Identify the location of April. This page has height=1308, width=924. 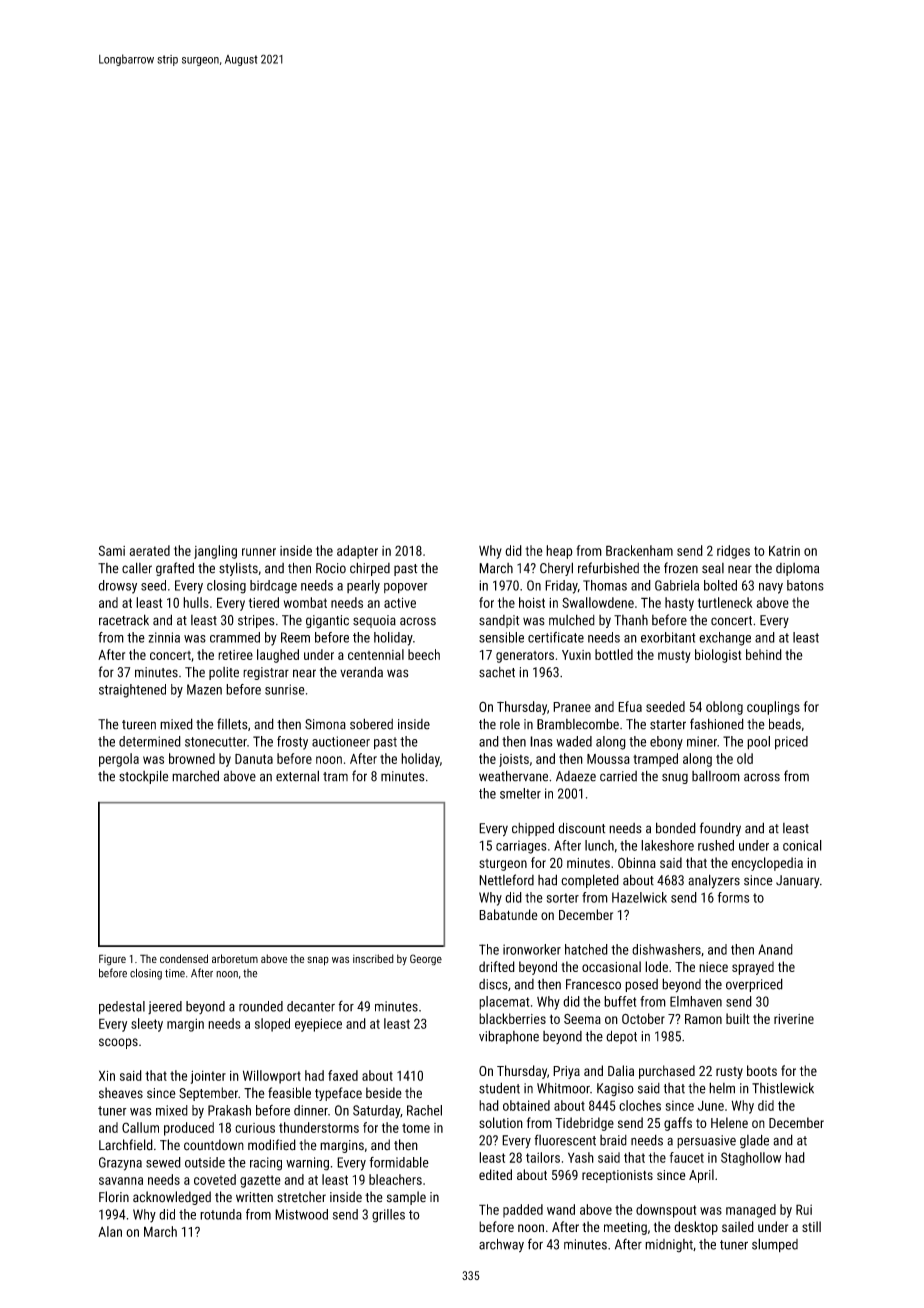
(701, 1176).
